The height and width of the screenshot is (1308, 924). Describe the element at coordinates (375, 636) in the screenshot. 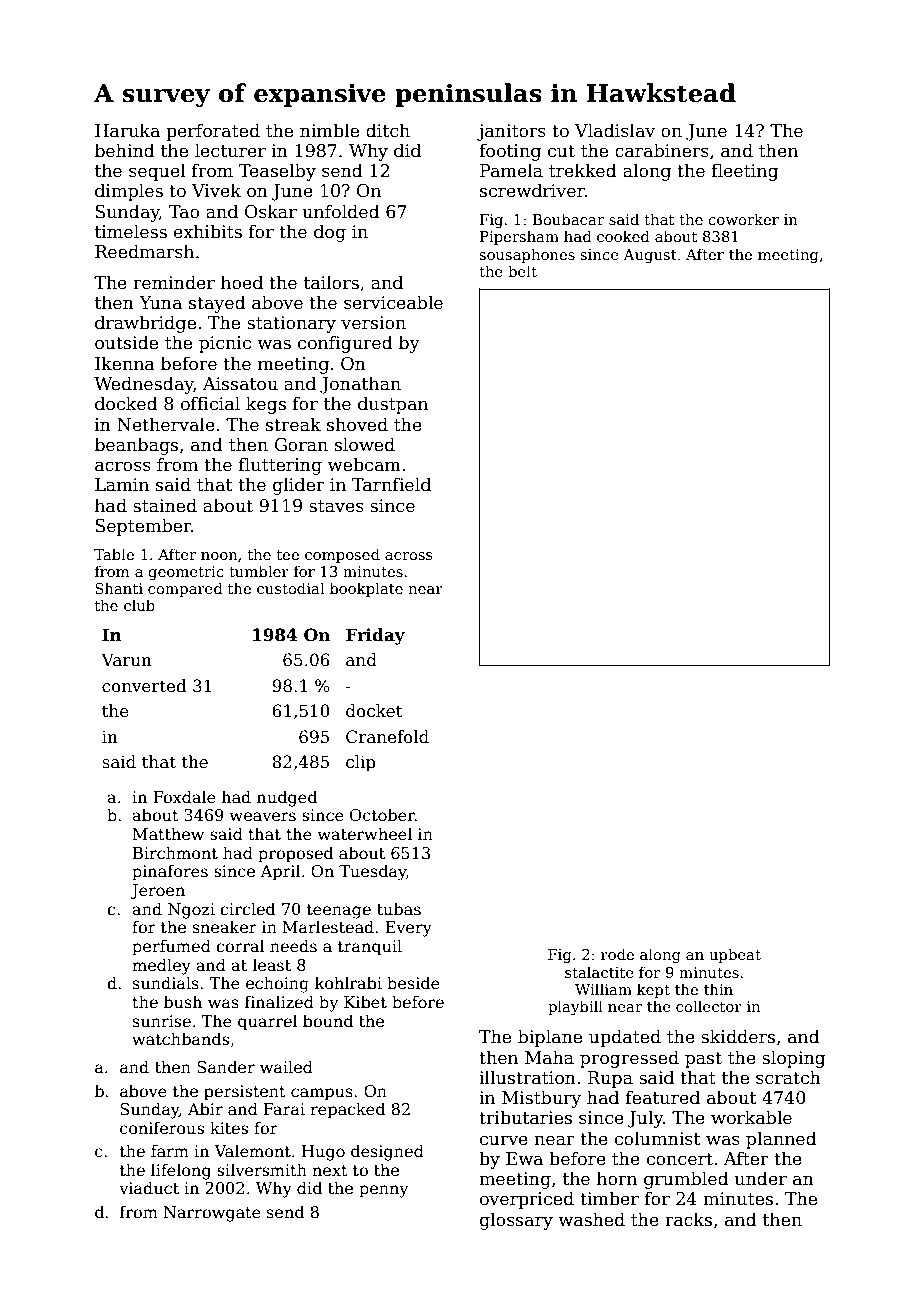

I see `Friday` at that location.
